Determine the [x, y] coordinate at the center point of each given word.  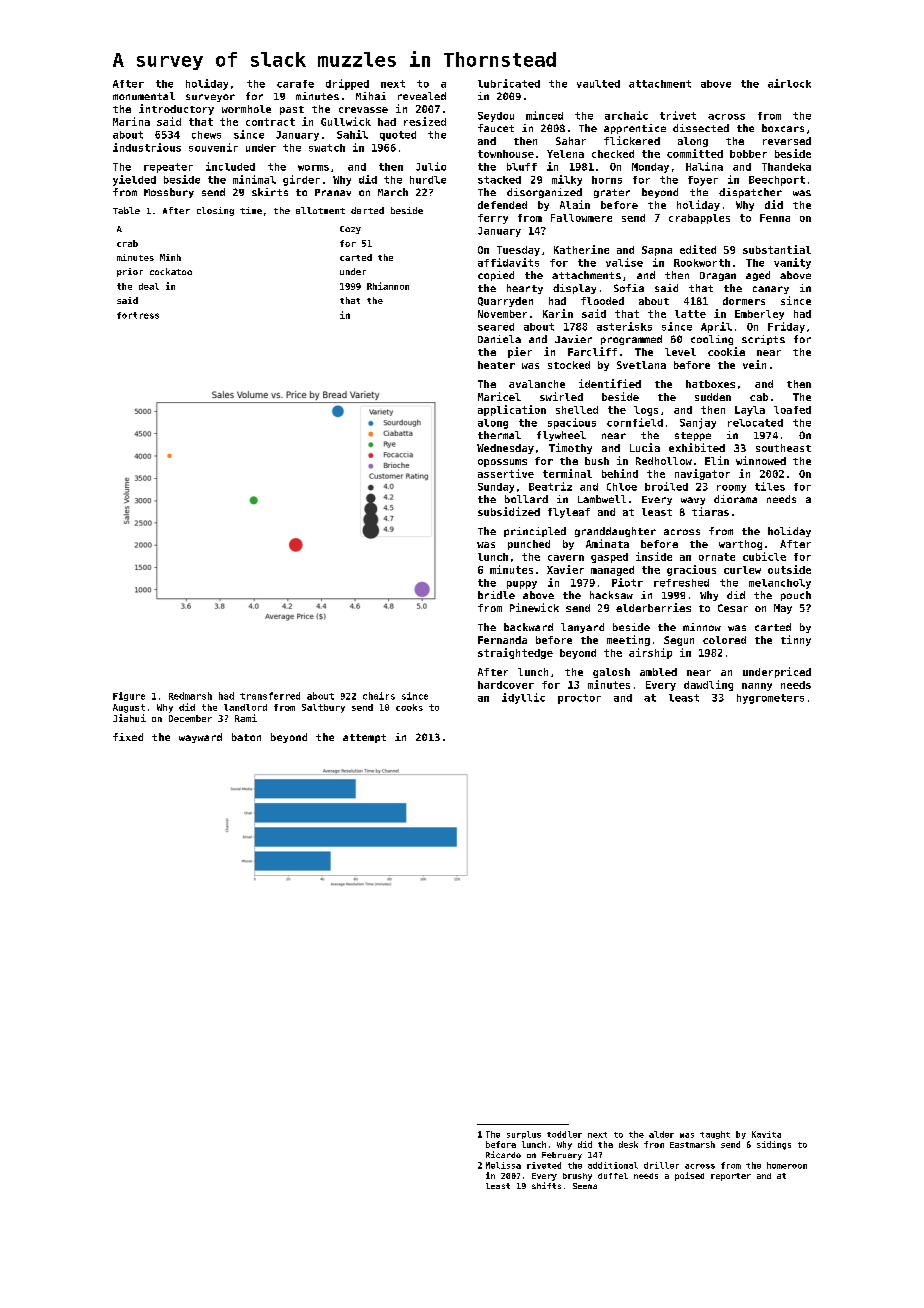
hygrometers [770, 699]
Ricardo [503, 1154]
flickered [632, 140]
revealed [422, 96]
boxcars [783, 128]
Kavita [766, 1134]
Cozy [350, 230]
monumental [144, 96]
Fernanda [502, 640]
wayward [200, 738]
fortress [138, 315]
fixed [128, 737]
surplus [524, 1135]
